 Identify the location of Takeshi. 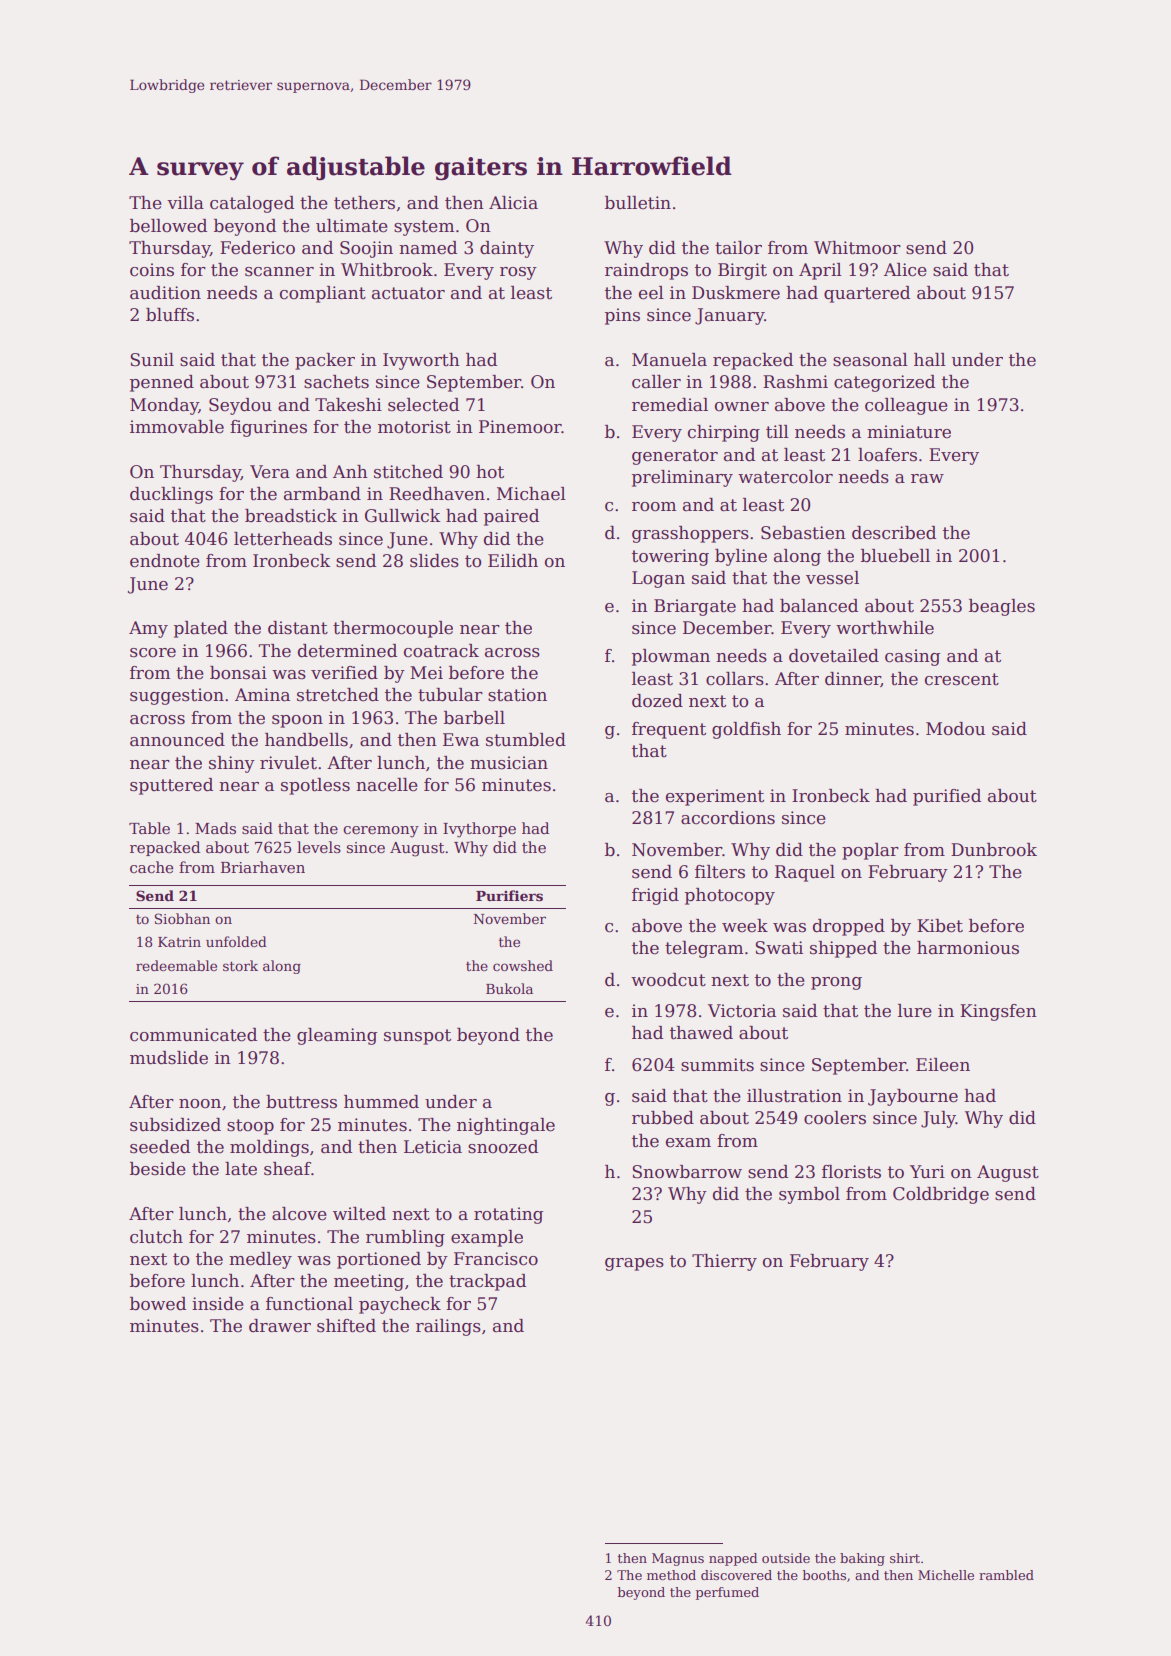
(348, 405).
